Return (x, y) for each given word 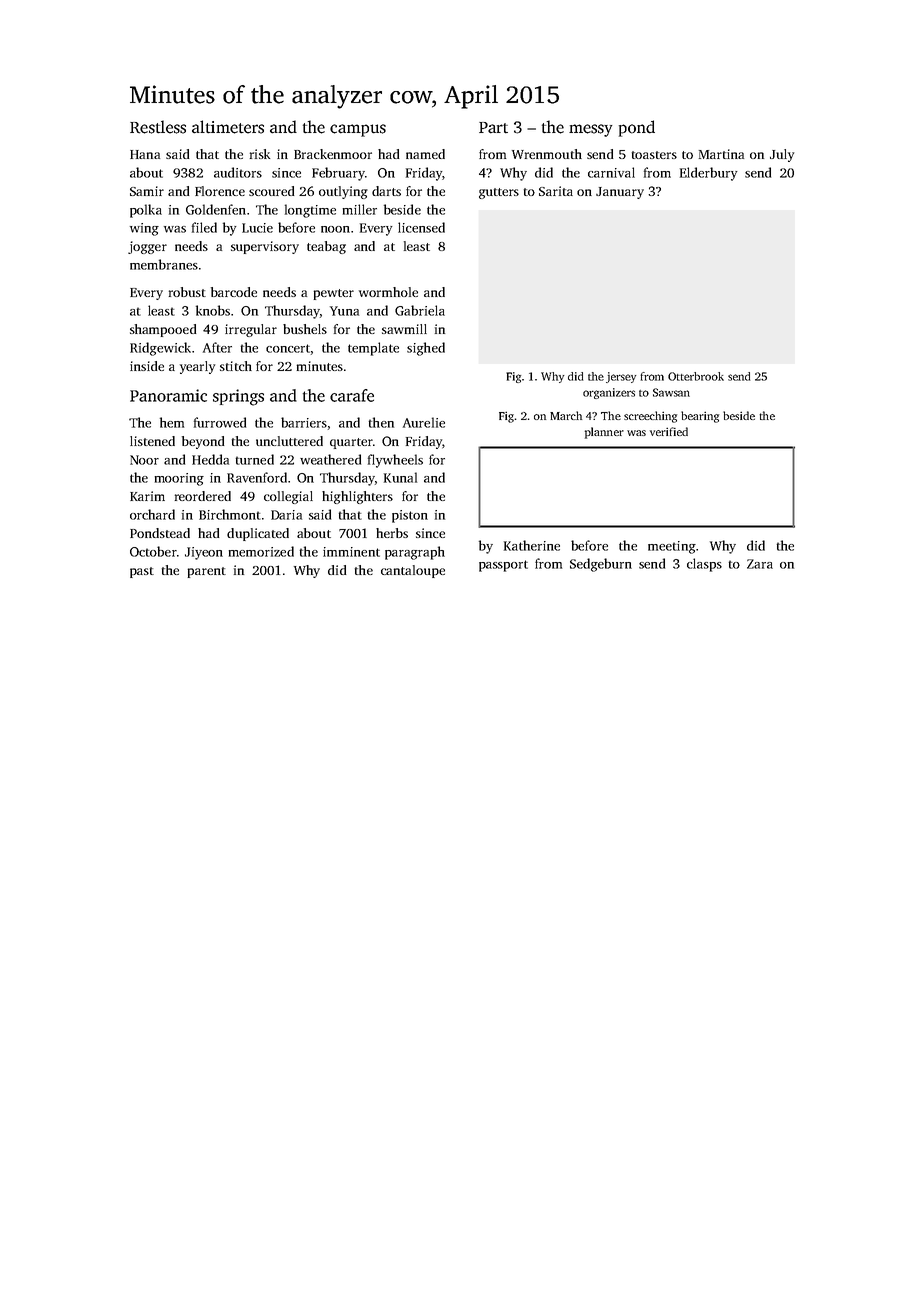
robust (187, 292)
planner (604, 433)
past (142, 572)
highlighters (357, 497)
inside (147, 366)
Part (493, 128)
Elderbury (709, 174)
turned (255, 459)
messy (590, 130)
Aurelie (424, 422)
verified (669, 431)
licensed (421, 227)
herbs (392, 533)
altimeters (228, 127)
